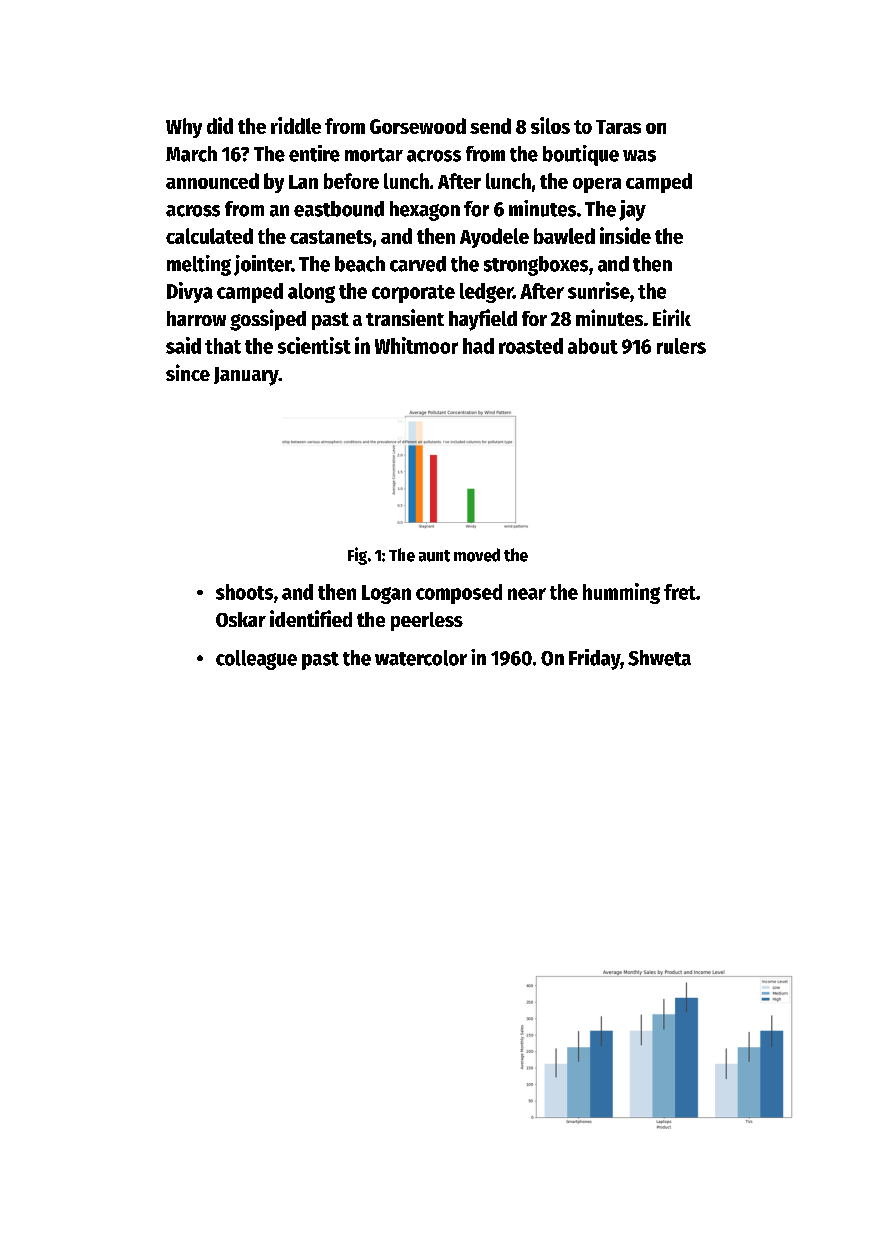 This screenshot has height=1242, width=875. Describe the element at coordinates (188, 372) in the screenshot. I see `since` at that location.
